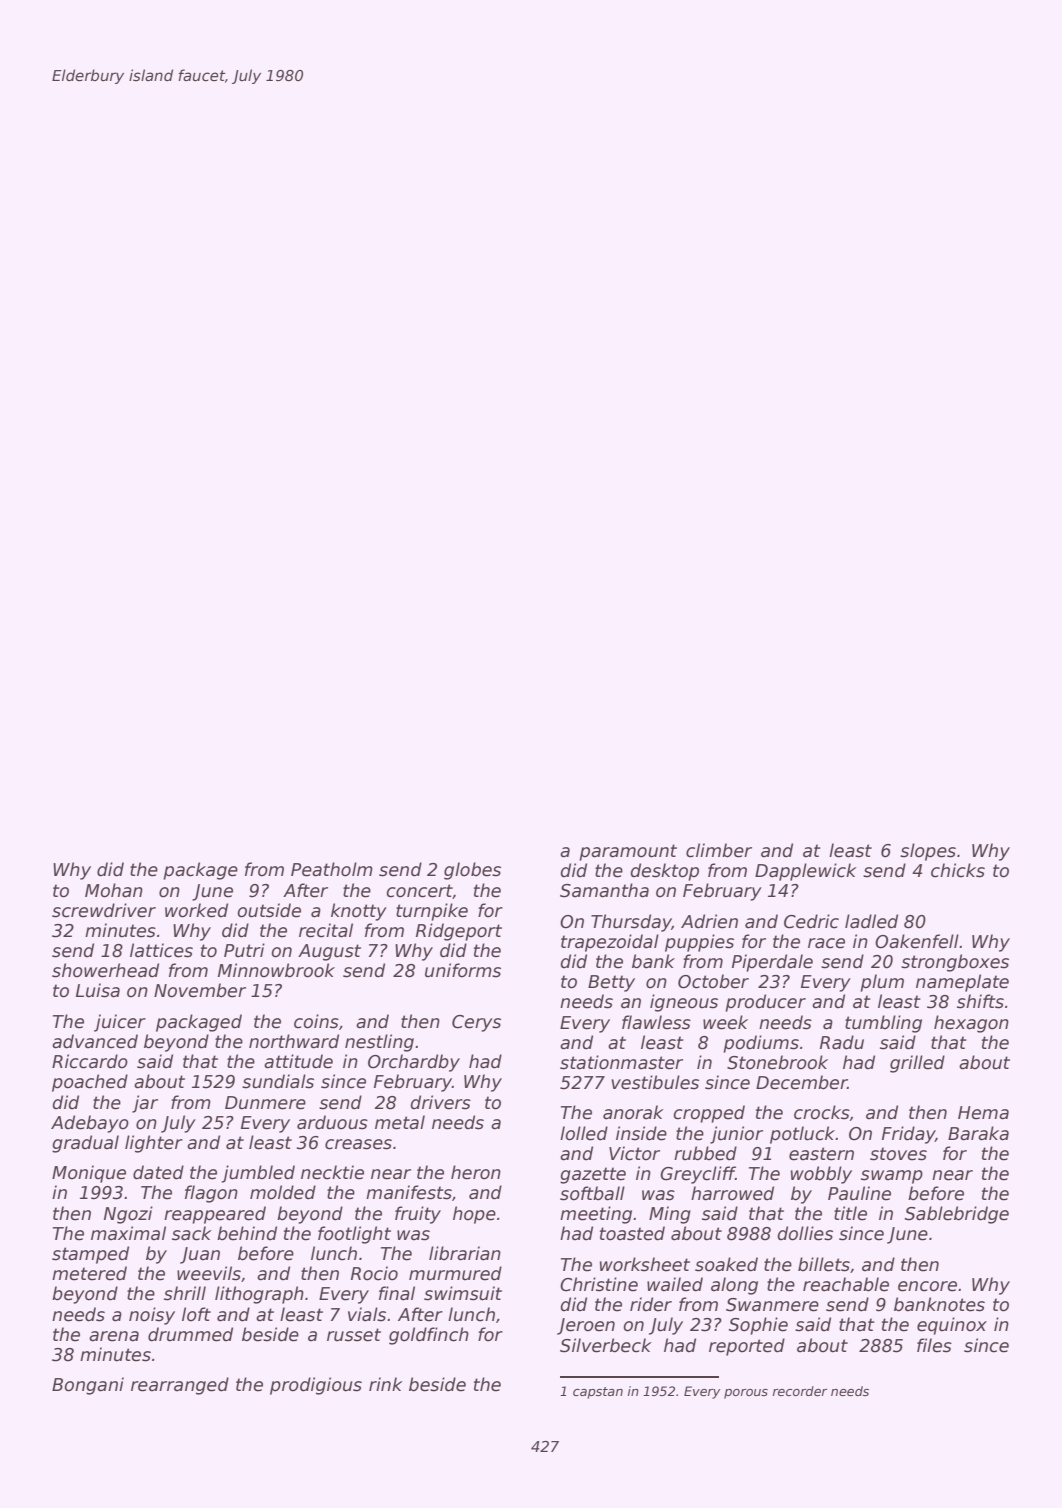 The width and height of the screenshot is (1062, 1508). What do you see at coordinates (656, 1022) in the screenshot?
I see `flawless` at bounding box center [656, 1022].
